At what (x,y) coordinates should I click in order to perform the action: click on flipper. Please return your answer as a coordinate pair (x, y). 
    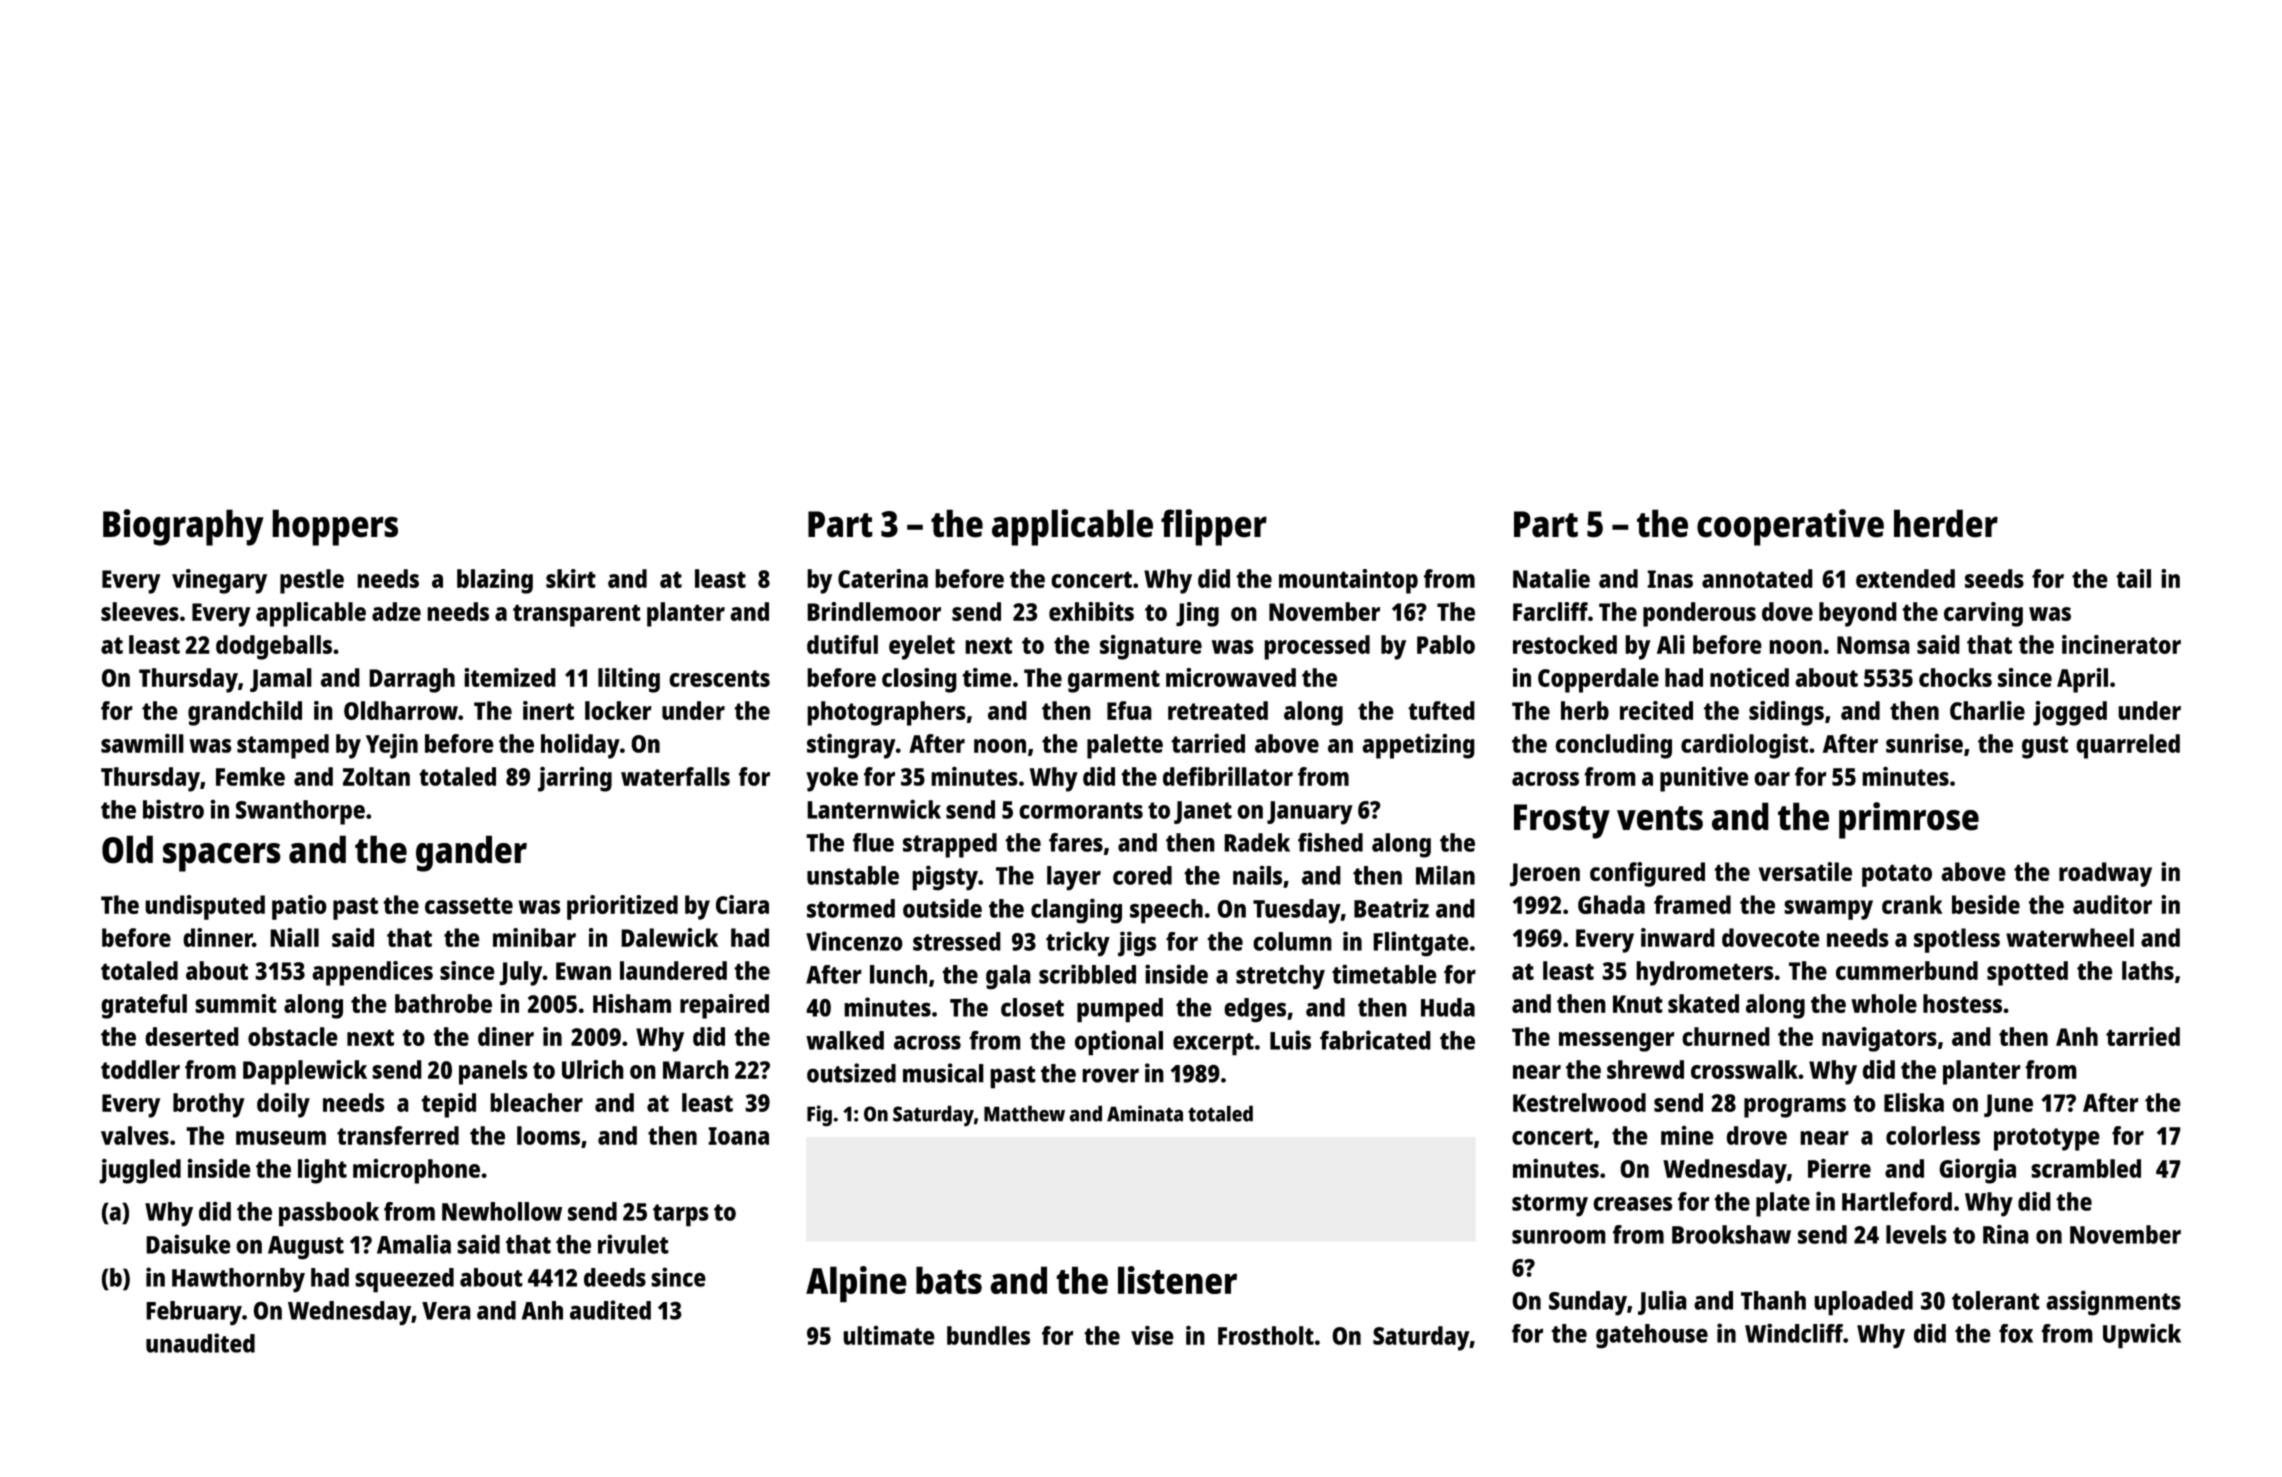
    Looking at the image, I should click on (1214, 527).
